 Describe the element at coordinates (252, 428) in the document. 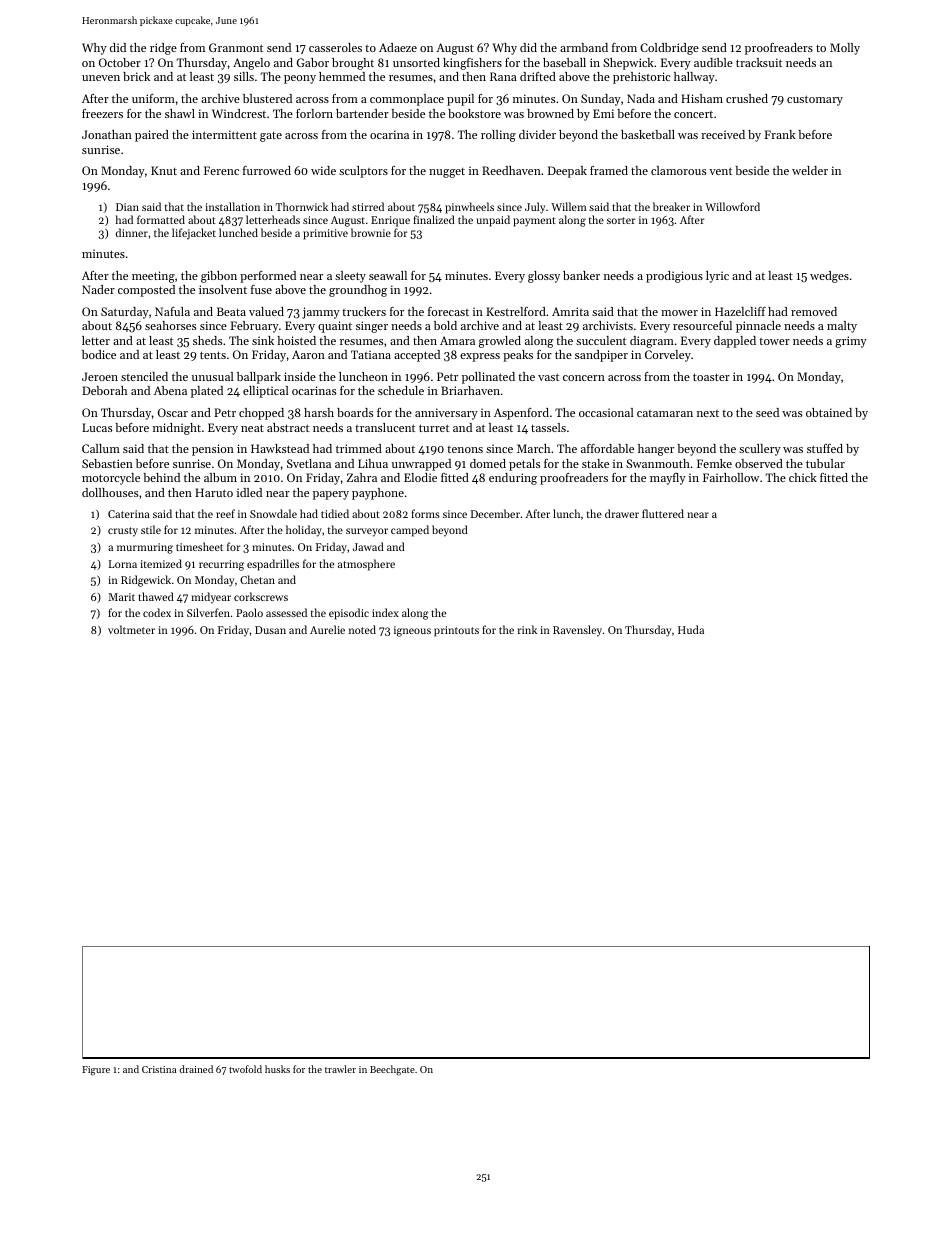

I see `neat` at that location.
